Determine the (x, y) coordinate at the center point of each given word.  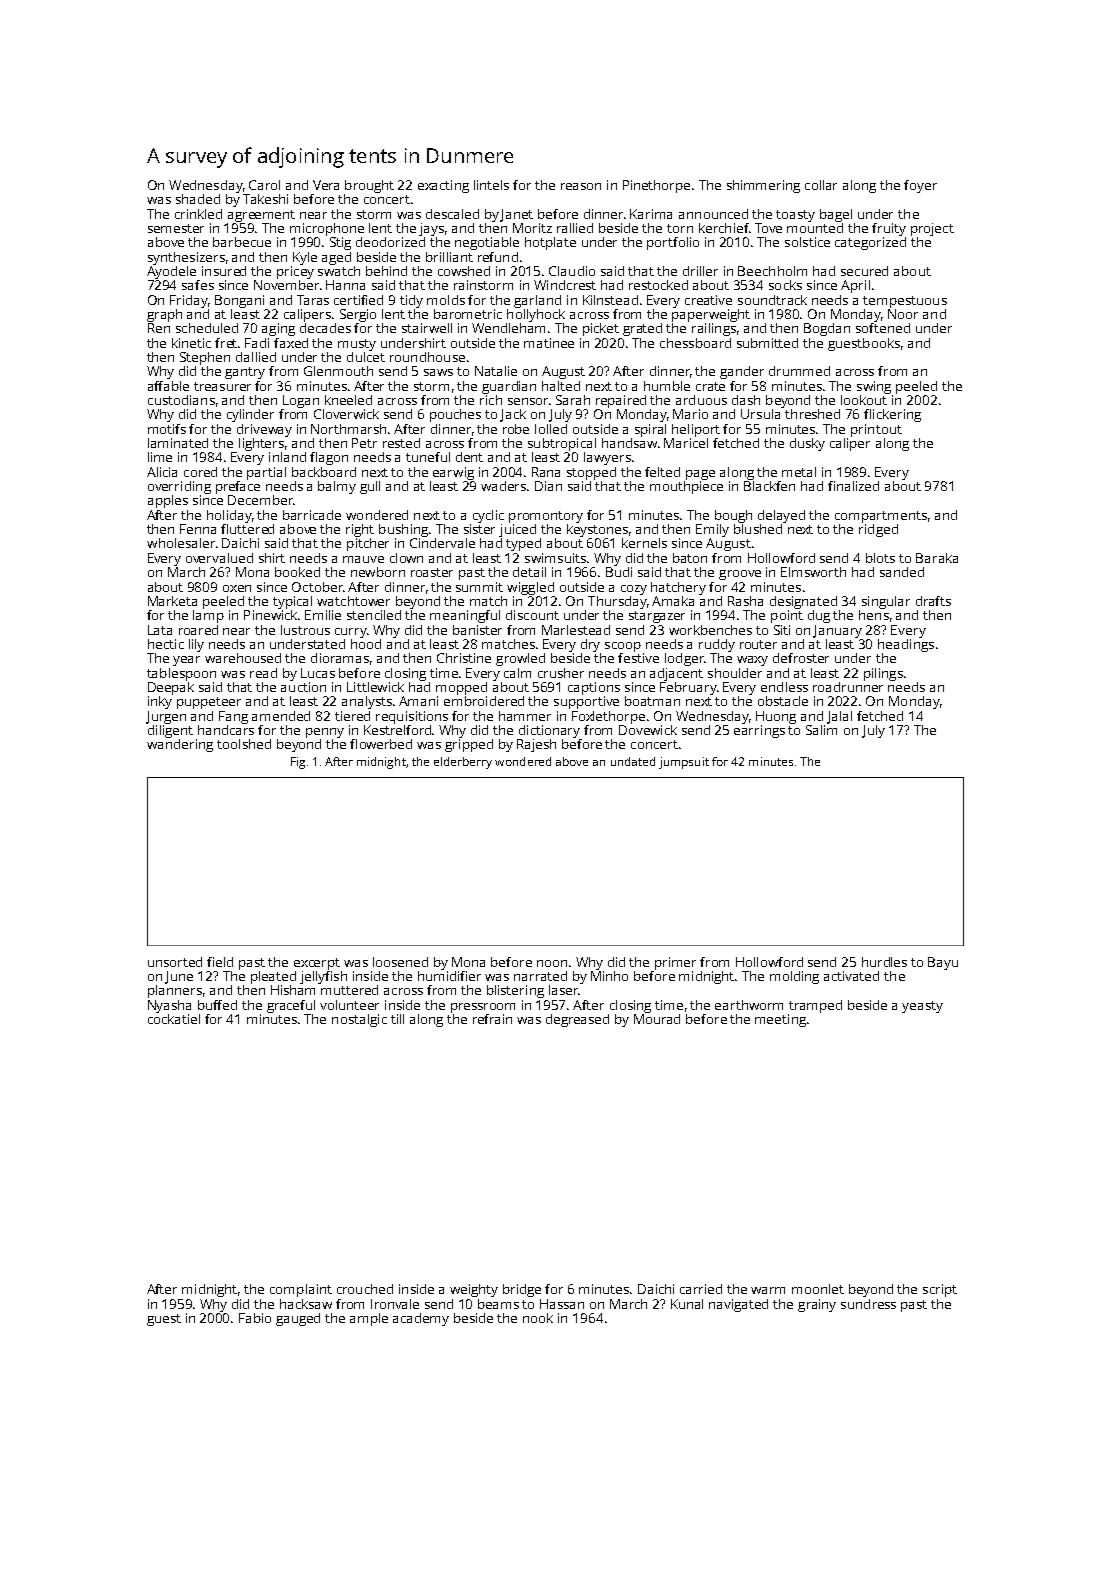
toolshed (244, 744)
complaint (301, 1290)
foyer (920, 186)
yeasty (922, 1007)
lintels (491, 185)
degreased (577, 1020)
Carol (264, 185)
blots (880, 558)
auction (303, 687)
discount (532, 615)
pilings (883, 674)
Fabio (255, 1318)
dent (469, 457)
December (260, 500)
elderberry (463, 763)
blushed (758, 529)
